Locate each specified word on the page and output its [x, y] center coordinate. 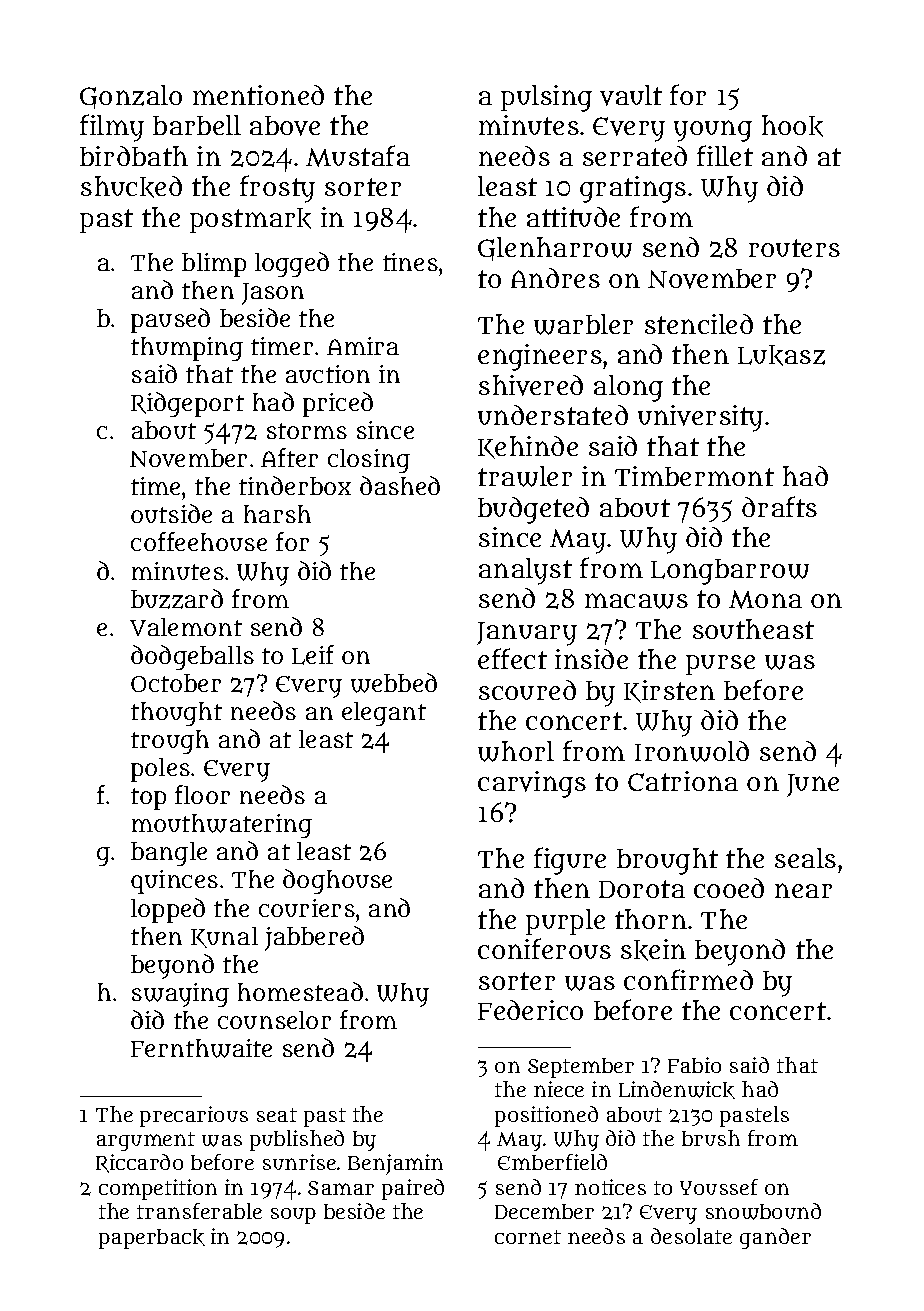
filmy [112, 128]
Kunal [224, 937]
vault [631, 95]
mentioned [258, 95]
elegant [384, 714]
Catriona [683, 781]
